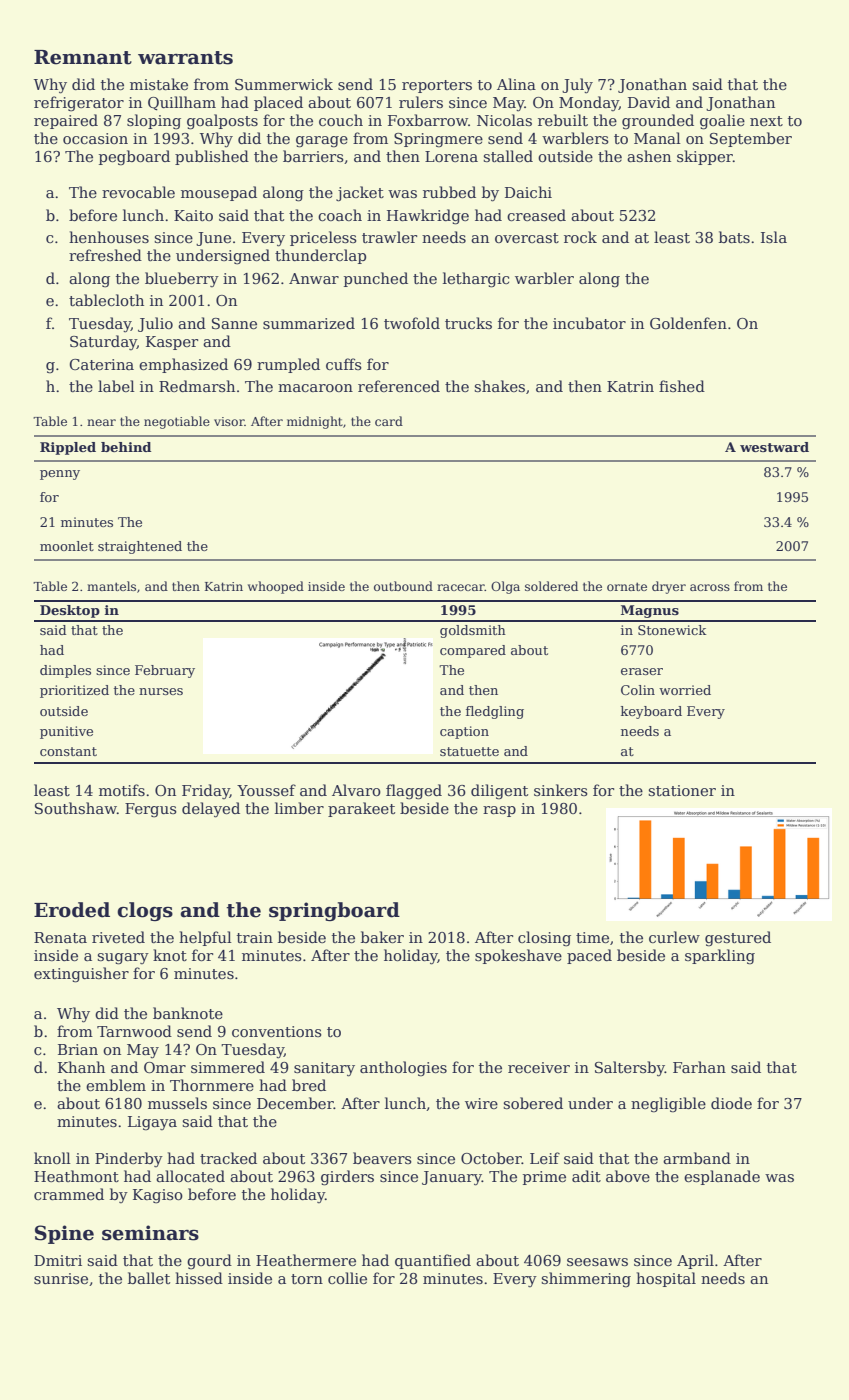 The height and width of the page is (1400, 849). I want to click on tracked, so click(228, 1158).
